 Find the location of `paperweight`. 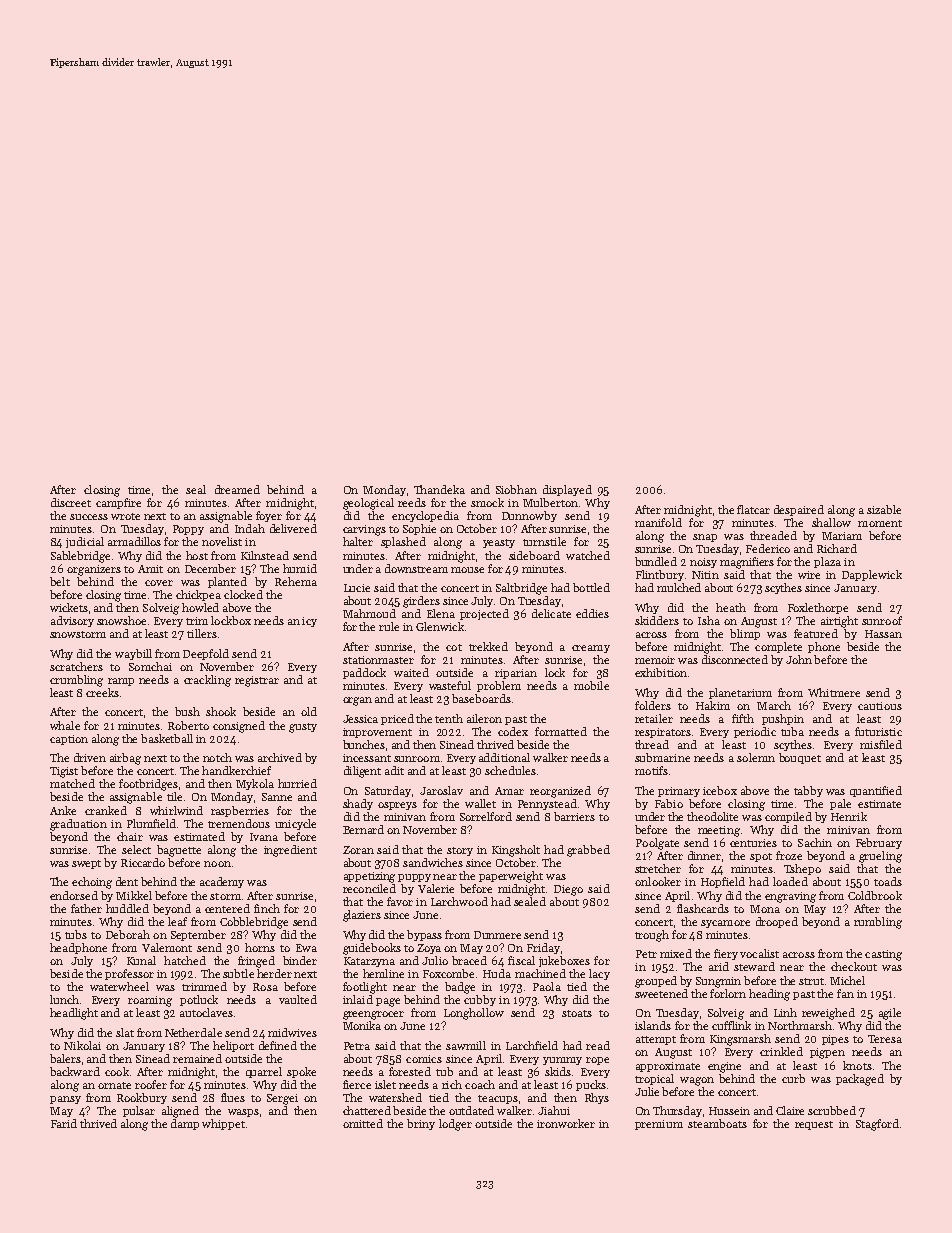

paperweight is located at coordinates (511, 877).
